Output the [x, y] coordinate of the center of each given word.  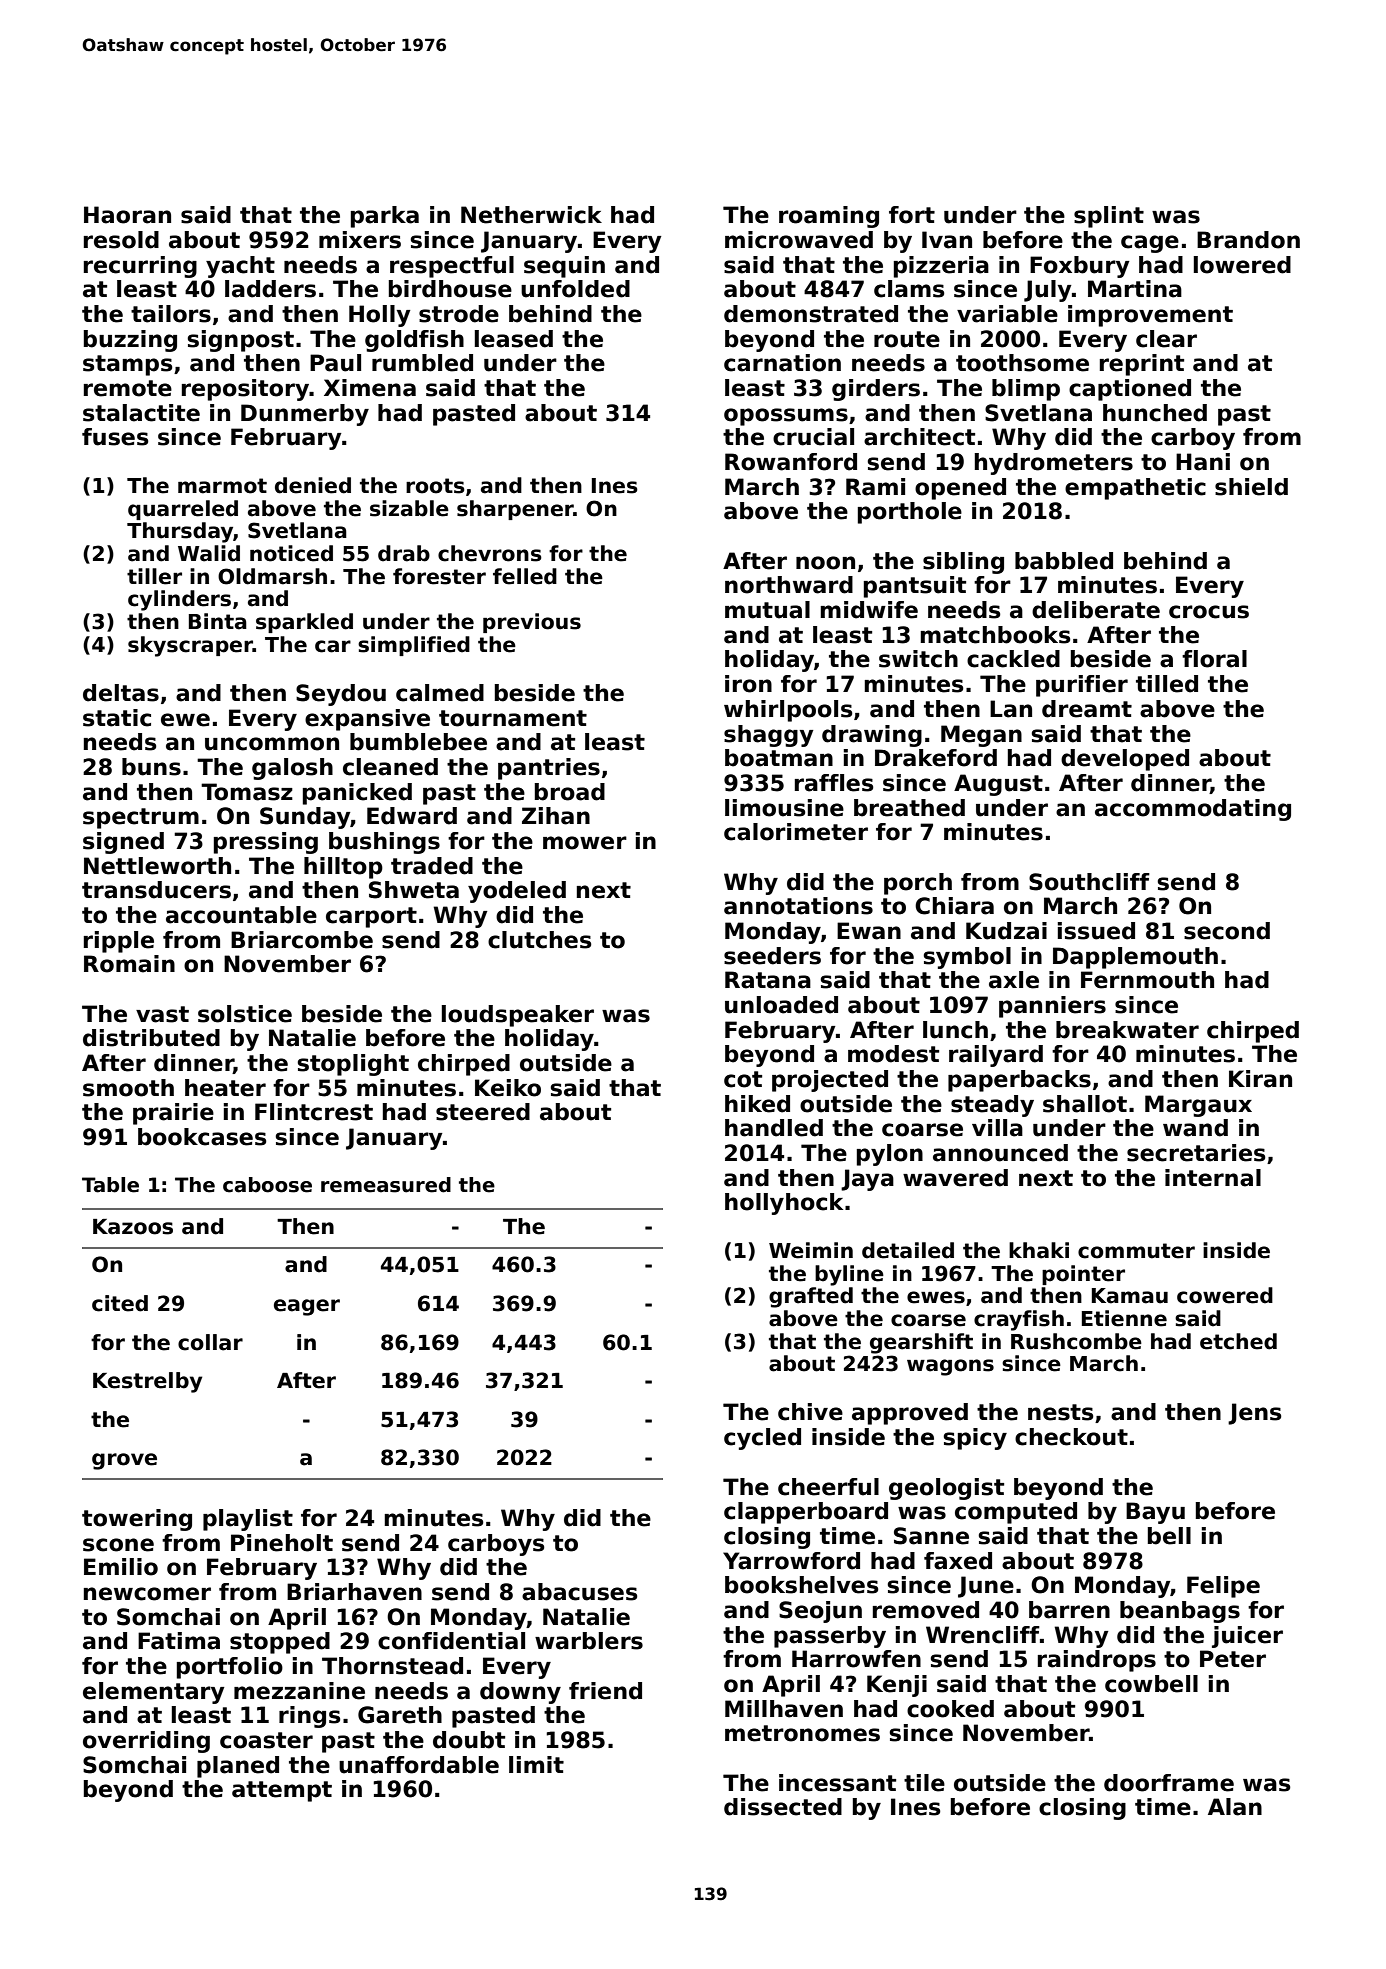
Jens [1255, 1414]
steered [483, 1112]
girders [876, 390]
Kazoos [133, 1227]
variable [1007, 314]
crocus [1209, 612]
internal [1213, 1178]
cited [120, 1303]
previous [532, 623]
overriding [146, 1742]
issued [1096, 931]
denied [313, 485]
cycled [762, 1439]
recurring [140, 267]
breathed [909, 808]
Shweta [414, 890]
